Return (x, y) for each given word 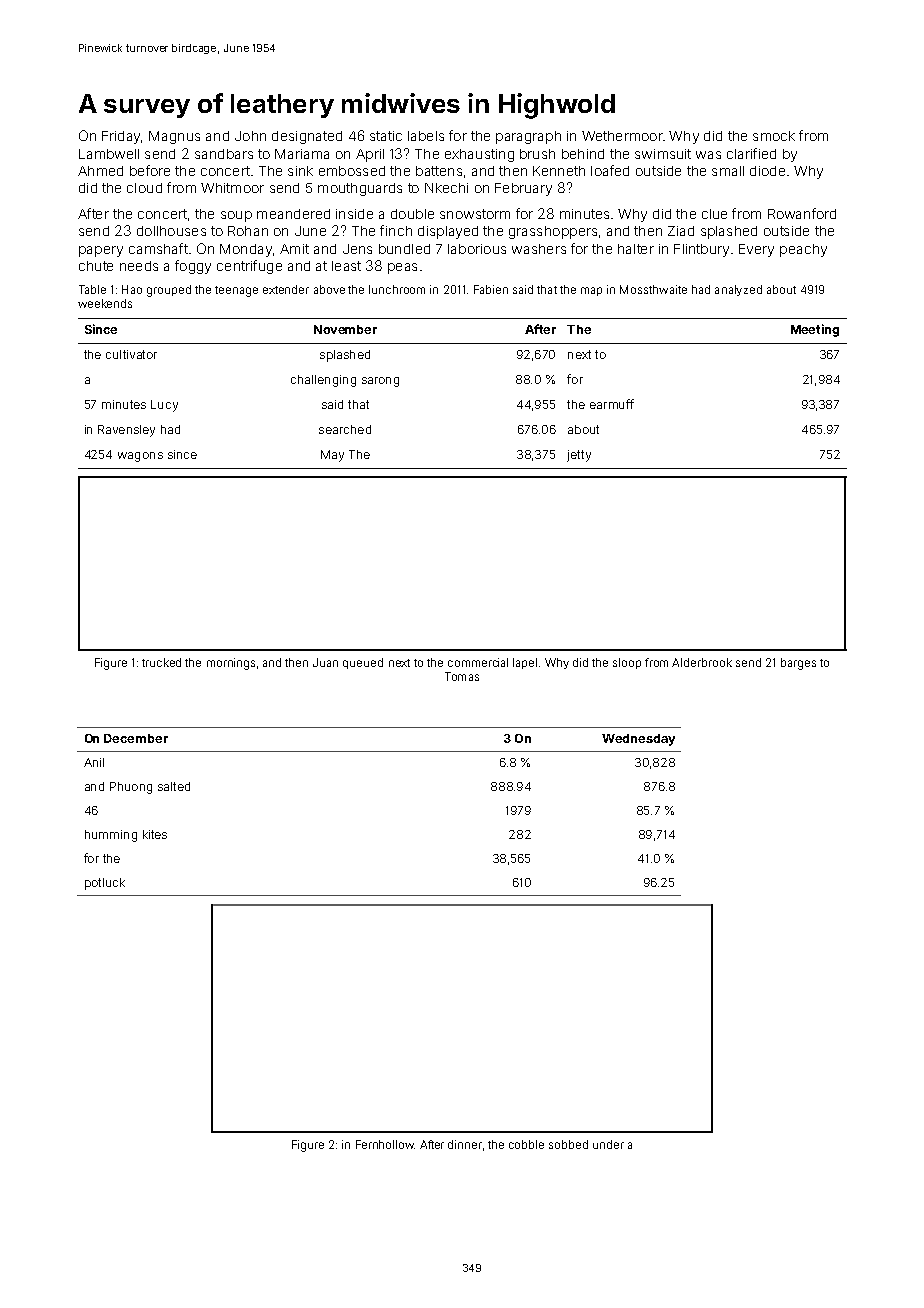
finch (396, 230)
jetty (579, 456)
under (608, 1144)
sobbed (568, 1144)
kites (155, 834)
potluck (105, 884)
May (332, 456)
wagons (140, 457)
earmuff (612, 404)
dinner (465, 1144)
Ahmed (100, 171)
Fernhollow (385, 1144)
